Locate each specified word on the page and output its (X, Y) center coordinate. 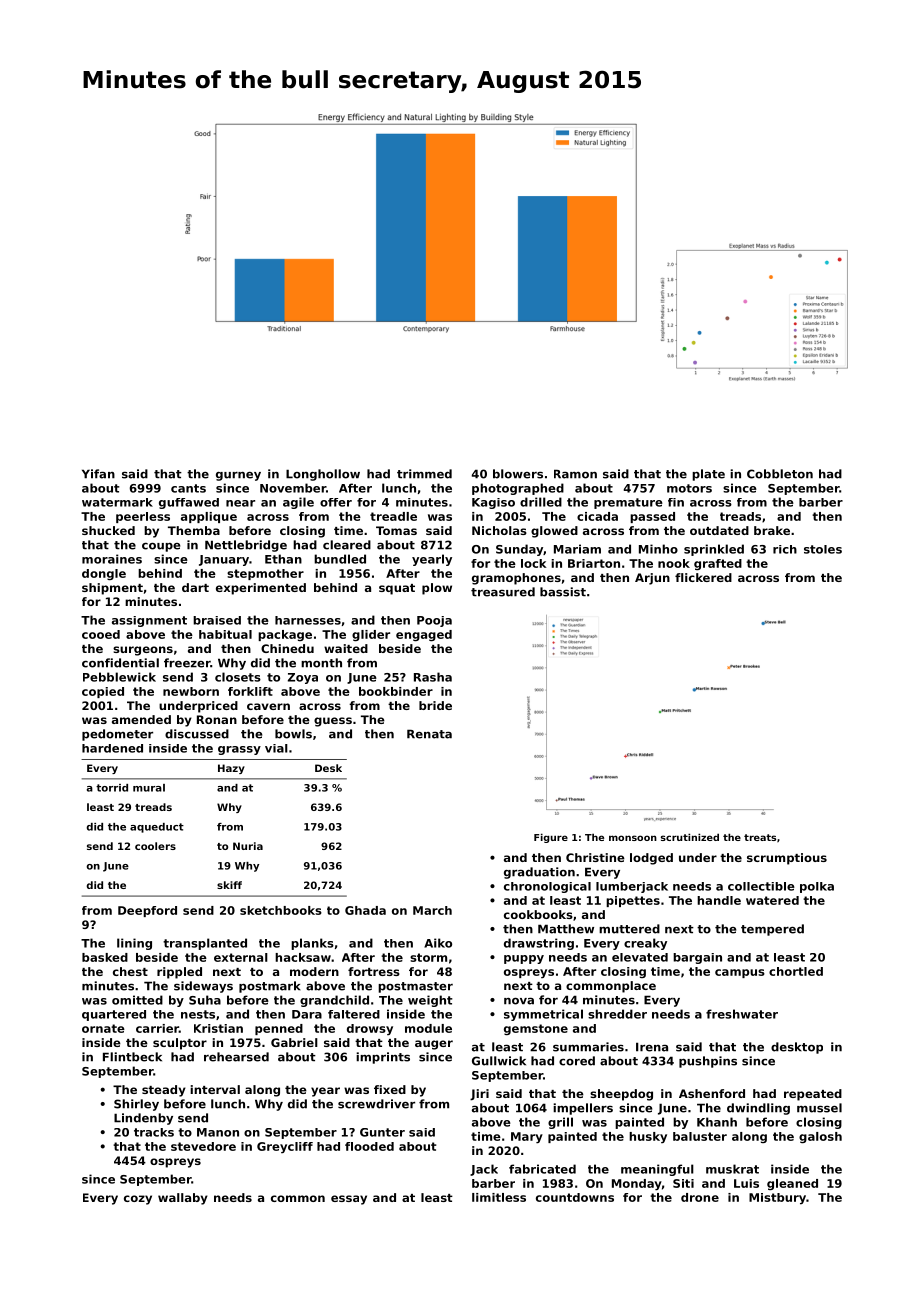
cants (188, 488)
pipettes (633, 901)
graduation (539, 873)
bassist (563, 592)
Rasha (433, 677)
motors (689, 488)
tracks (154, 1132)
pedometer (117, 735)
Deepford (147, 911)
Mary (527, 1138)
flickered (703, 577)
